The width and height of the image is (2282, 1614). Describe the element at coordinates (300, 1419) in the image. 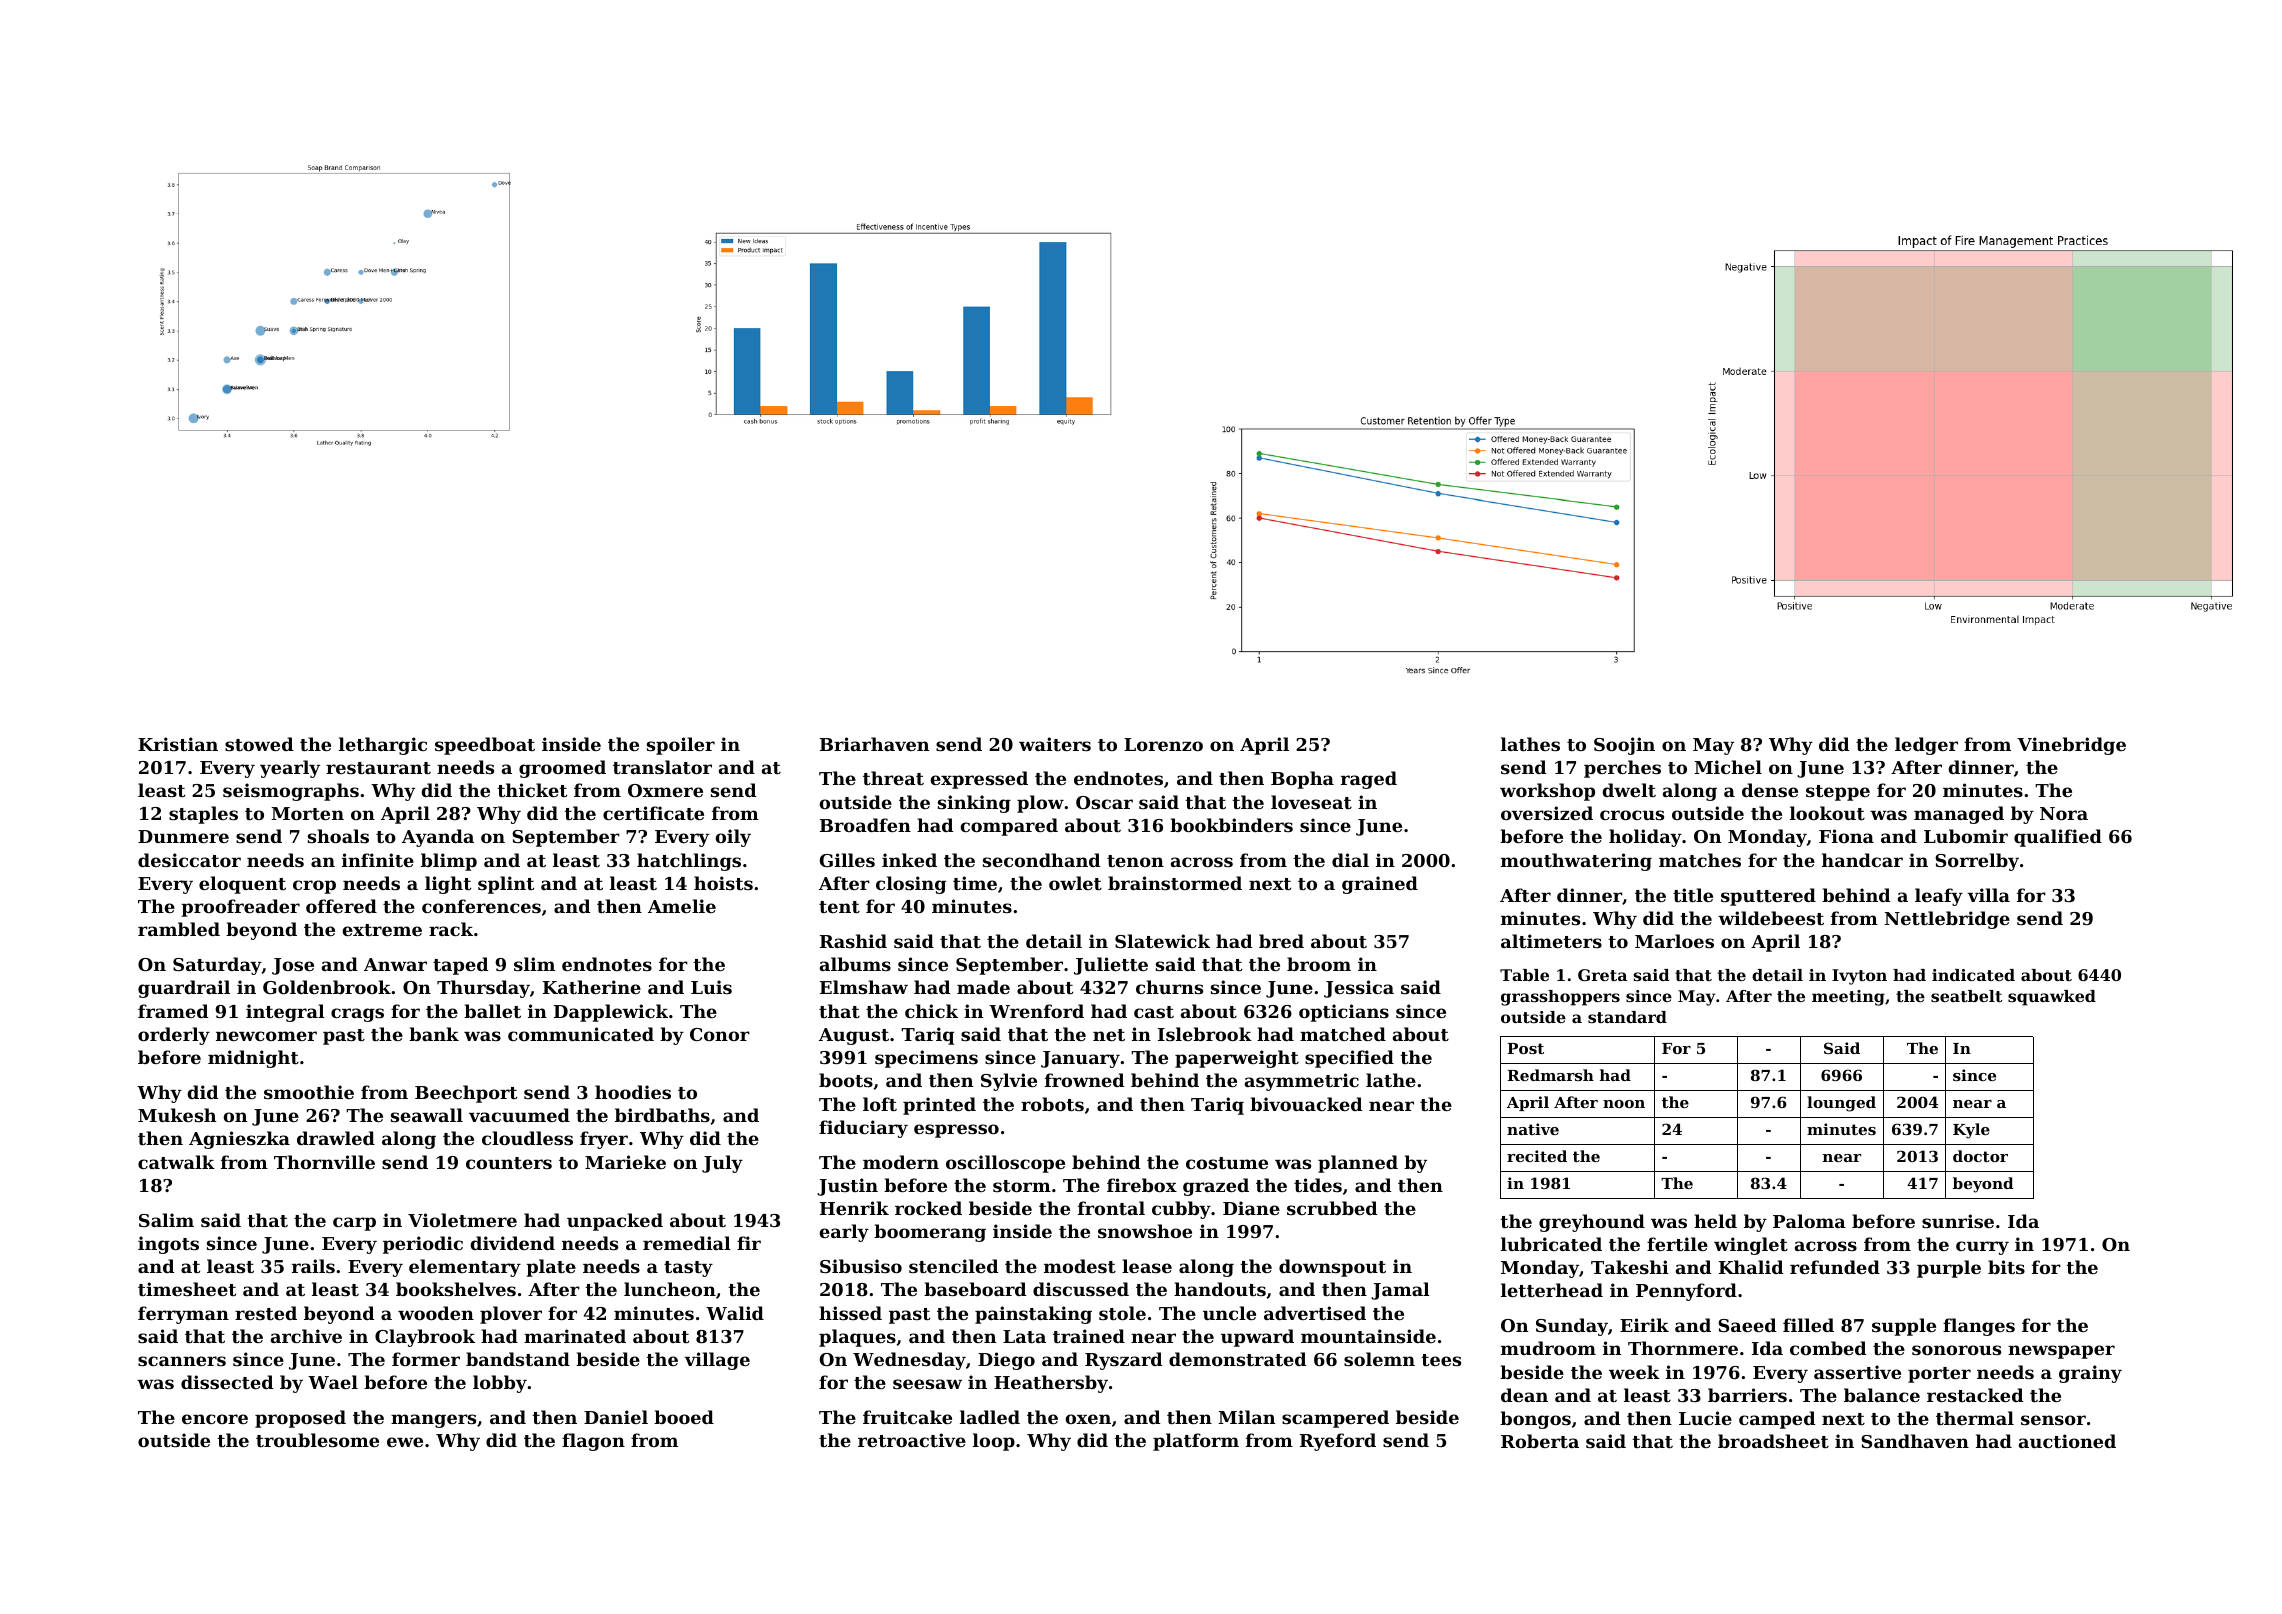

I see `proposed` at that location.
